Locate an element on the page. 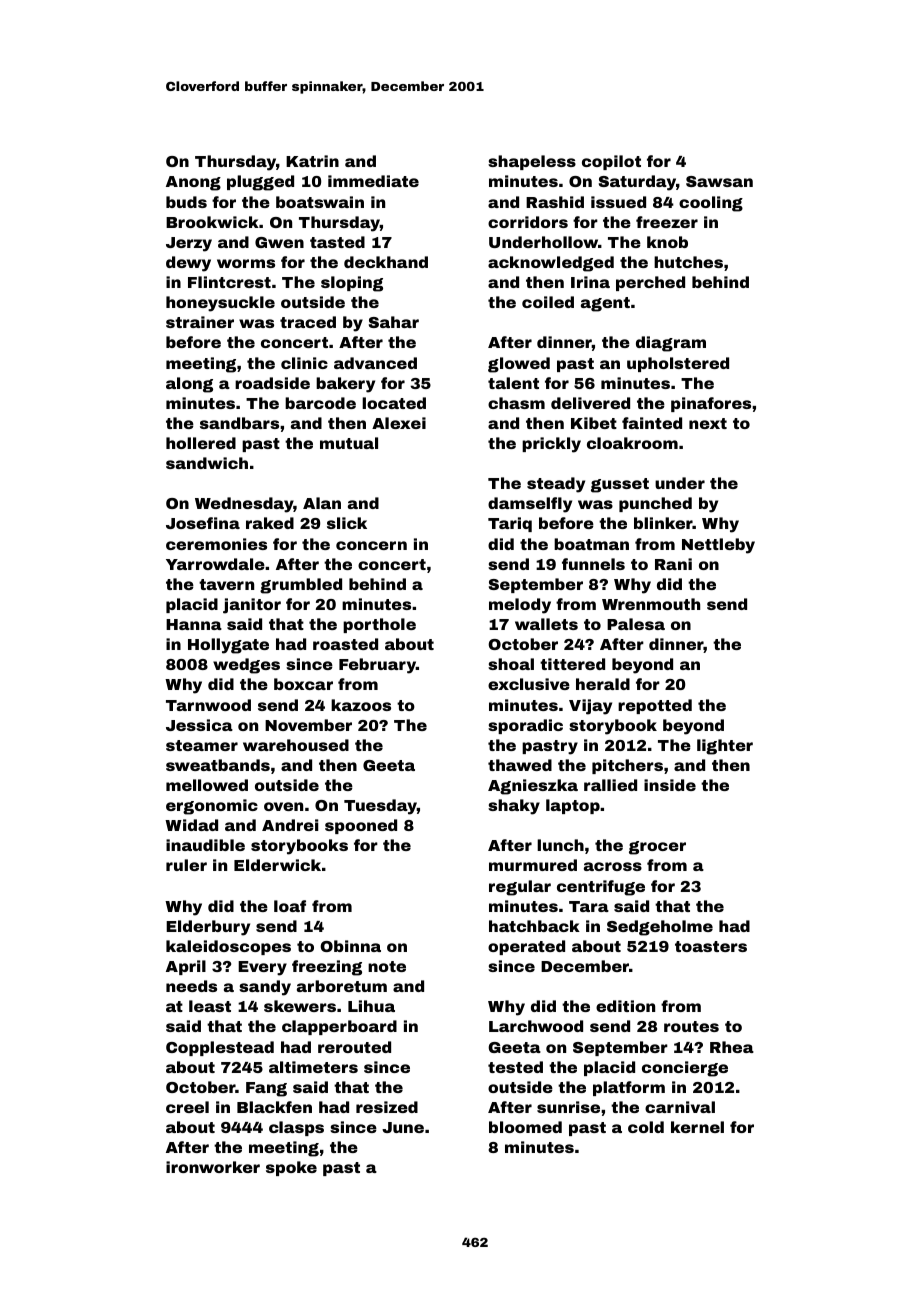 This document has width=924, height=1311. June is located at coordinates (403, 1127).
